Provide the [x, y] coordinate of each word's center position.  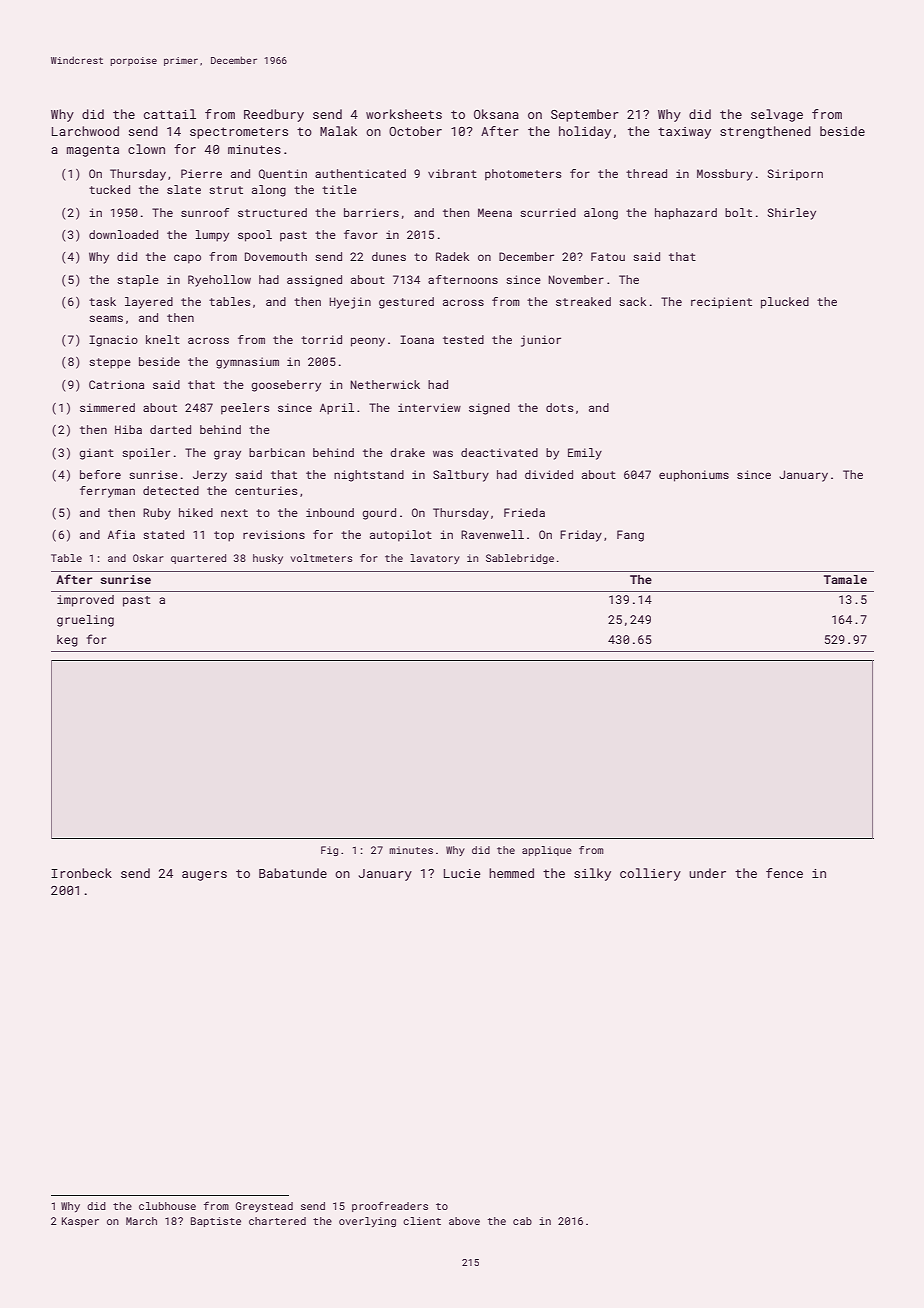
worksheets [404, 114]
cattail [170, 114]
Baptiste [216, 1222]
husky [268, 559]
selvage [777, 115]
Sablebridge [520, 559]
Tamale [845, 579]
